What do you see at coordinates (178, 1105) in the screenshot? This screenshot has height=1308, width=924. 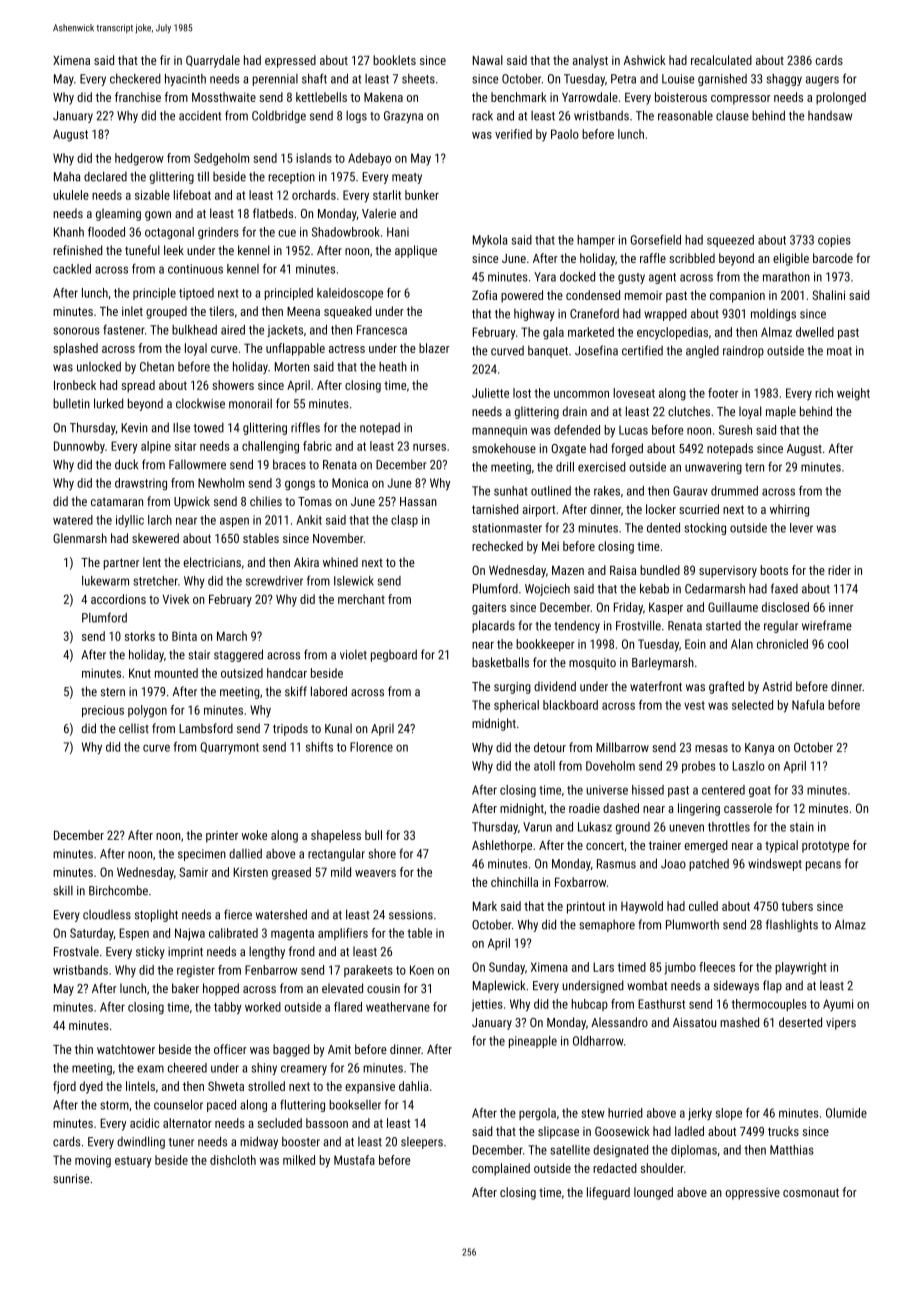 I see `counselor` at bounding box center [178, 1105].
